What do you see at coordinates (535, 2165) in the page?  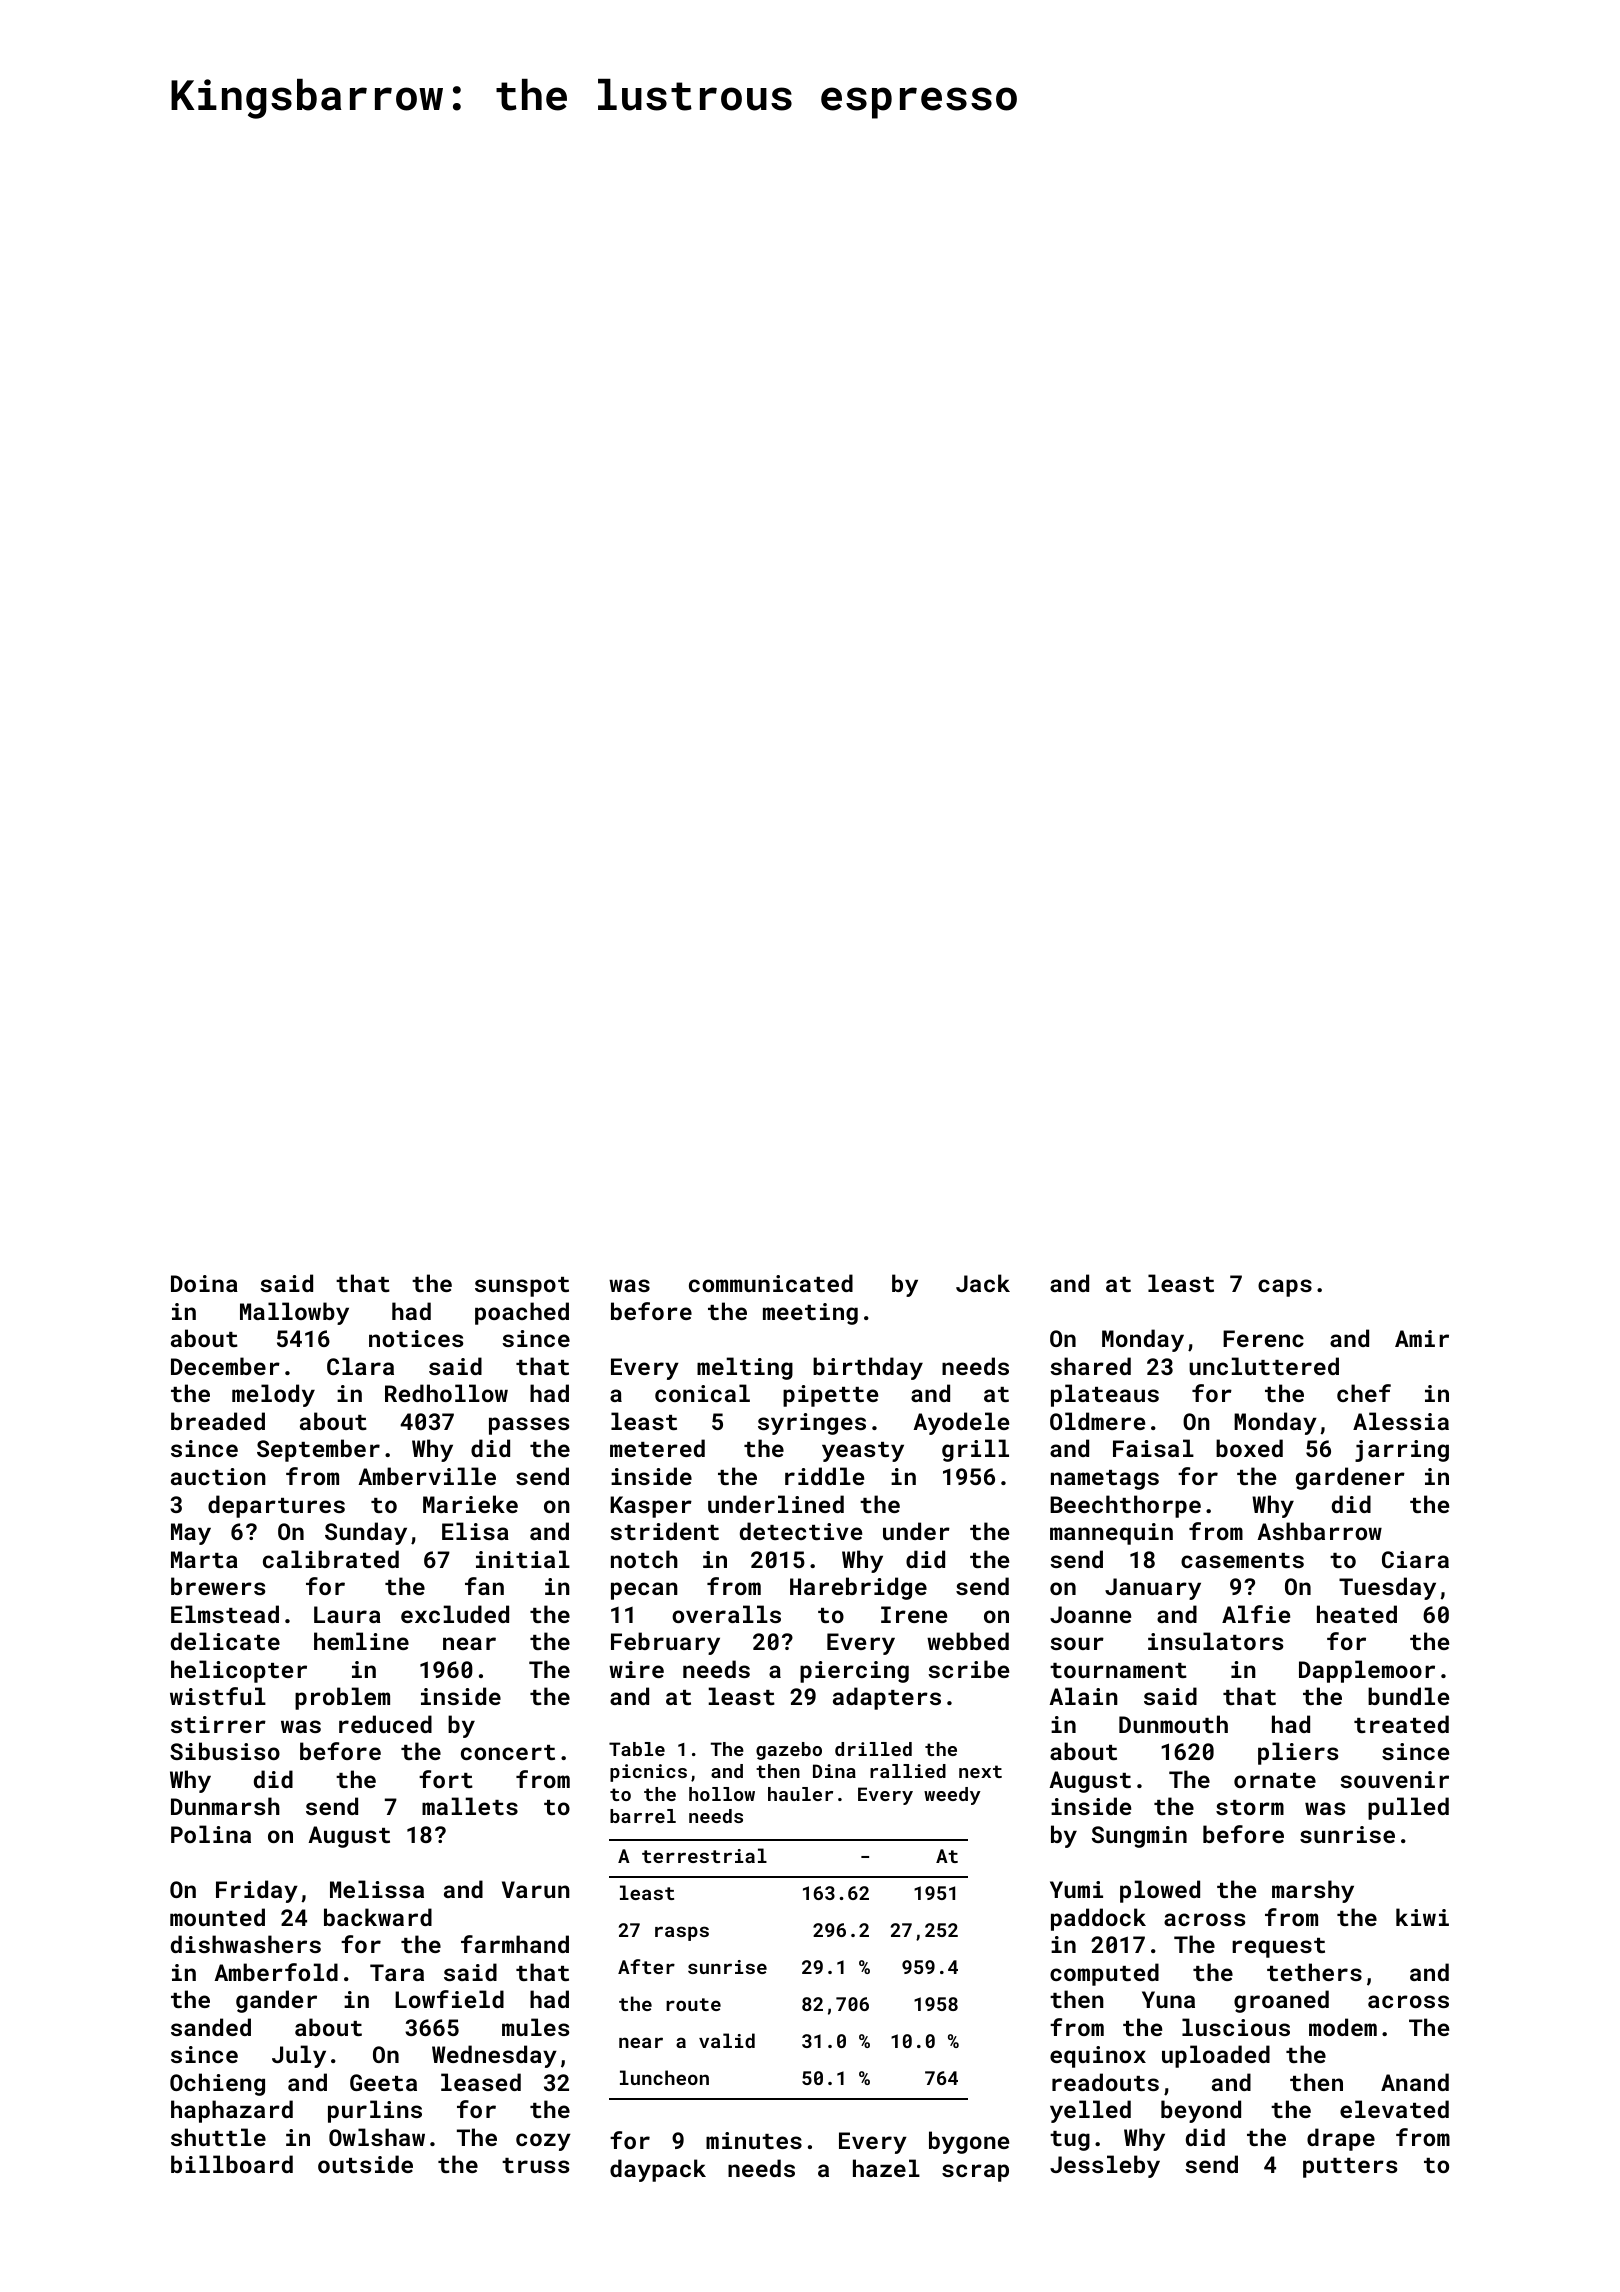 I see `truss` at bounding box center [535, 2165].
